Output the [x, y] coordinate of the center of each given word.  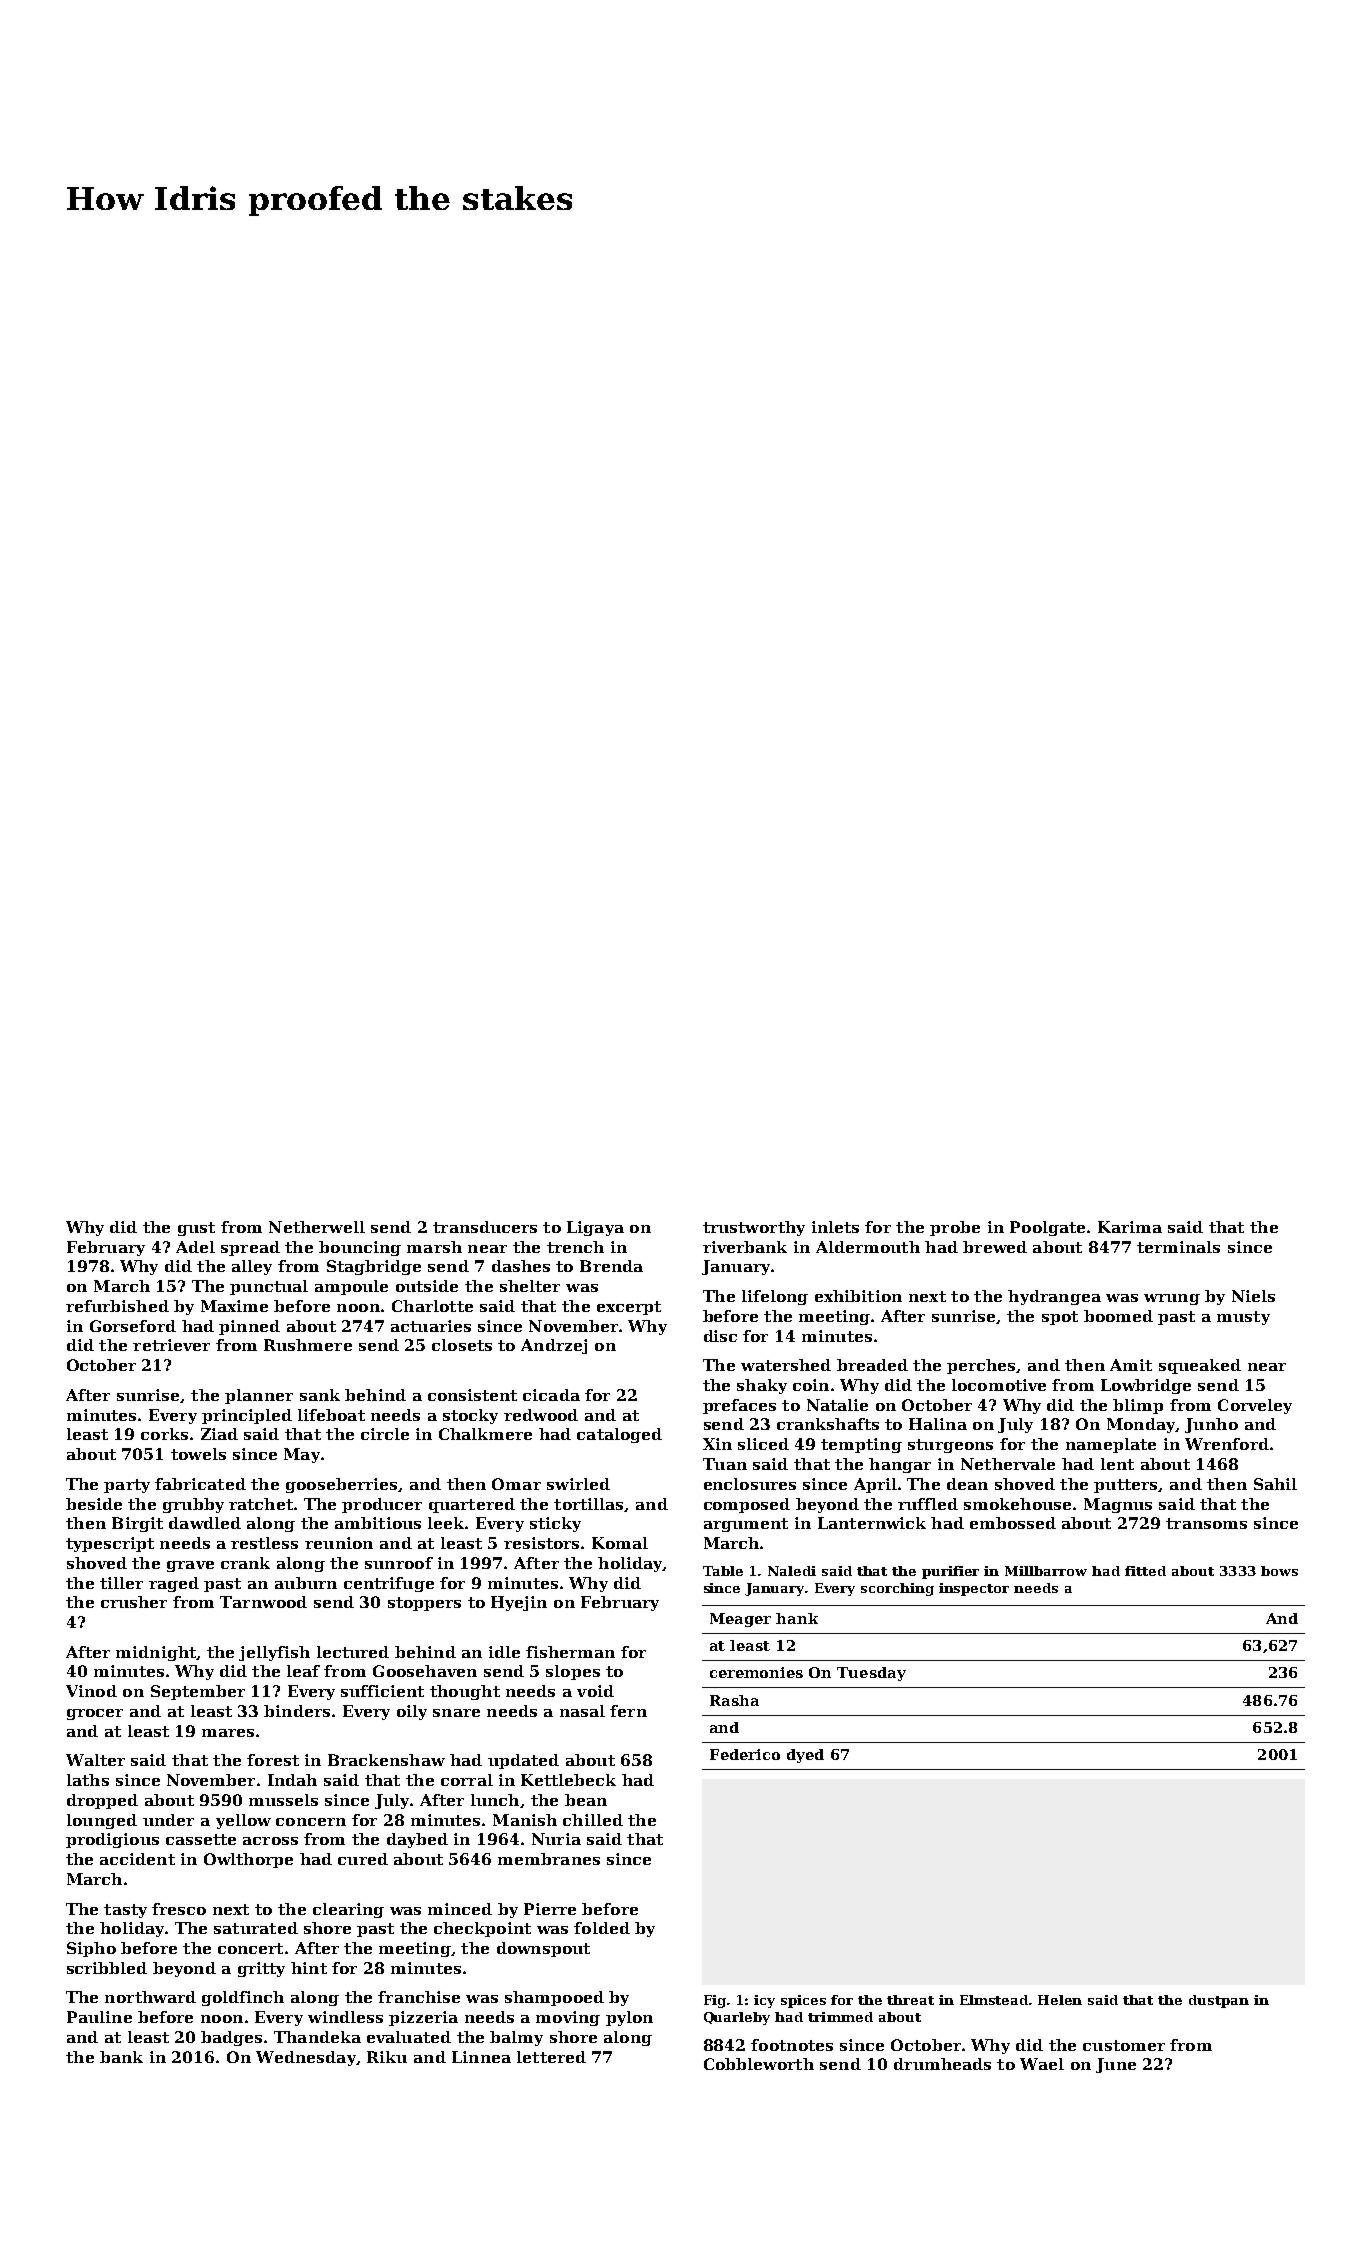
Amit [1131, 1365]
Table [723, 1571]
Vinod [91, 1691]
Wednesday [306, 2058]
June [1116, 2065]
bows [1279, 1571]
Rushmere [308, 1345]
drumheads [942, 2064]
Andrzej [554, 1346]
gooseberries [341, 1485]
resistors [541, 1543]
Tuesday [871, 1674]
